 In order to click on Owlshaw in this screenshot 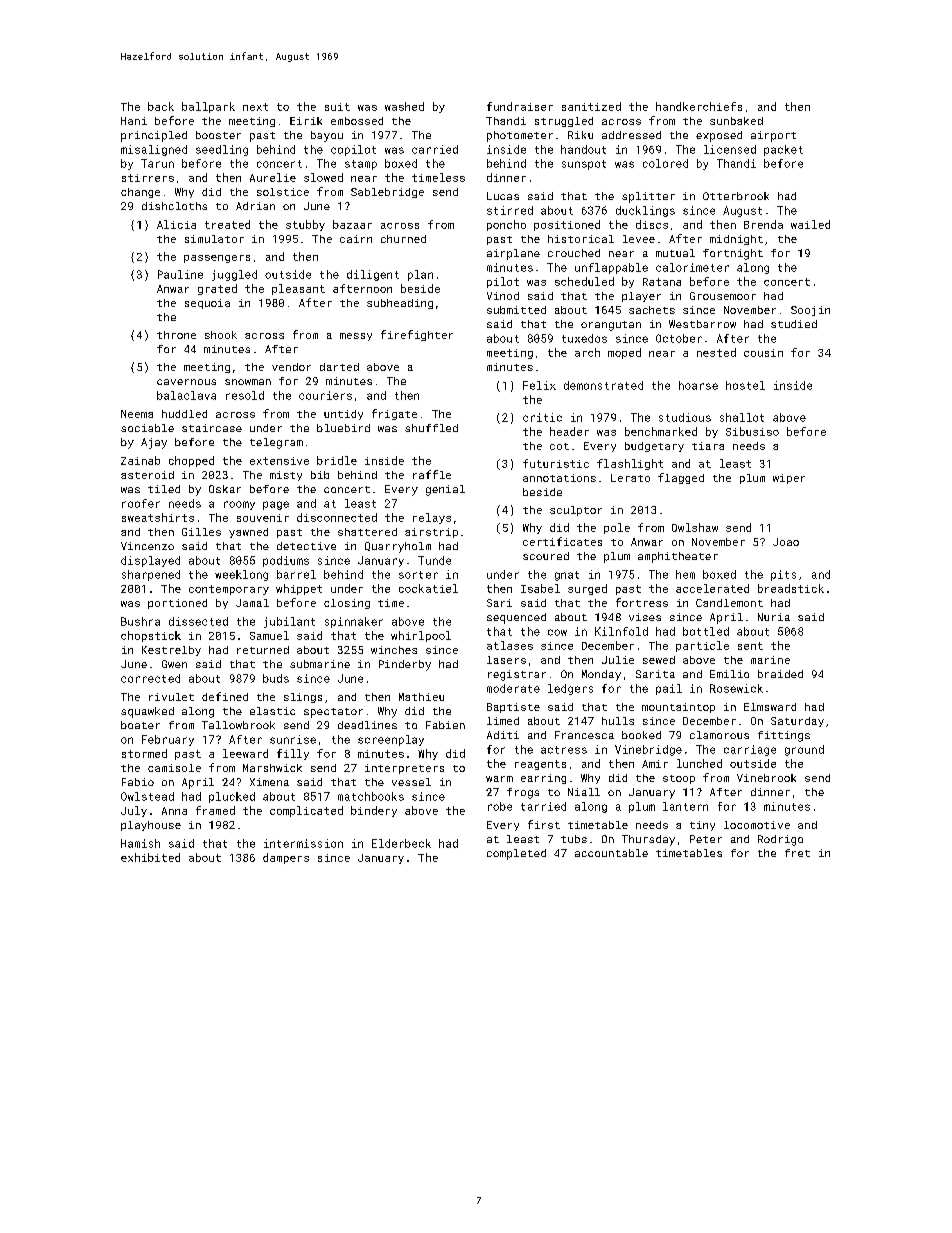, I will do `click(695, 527)`.
